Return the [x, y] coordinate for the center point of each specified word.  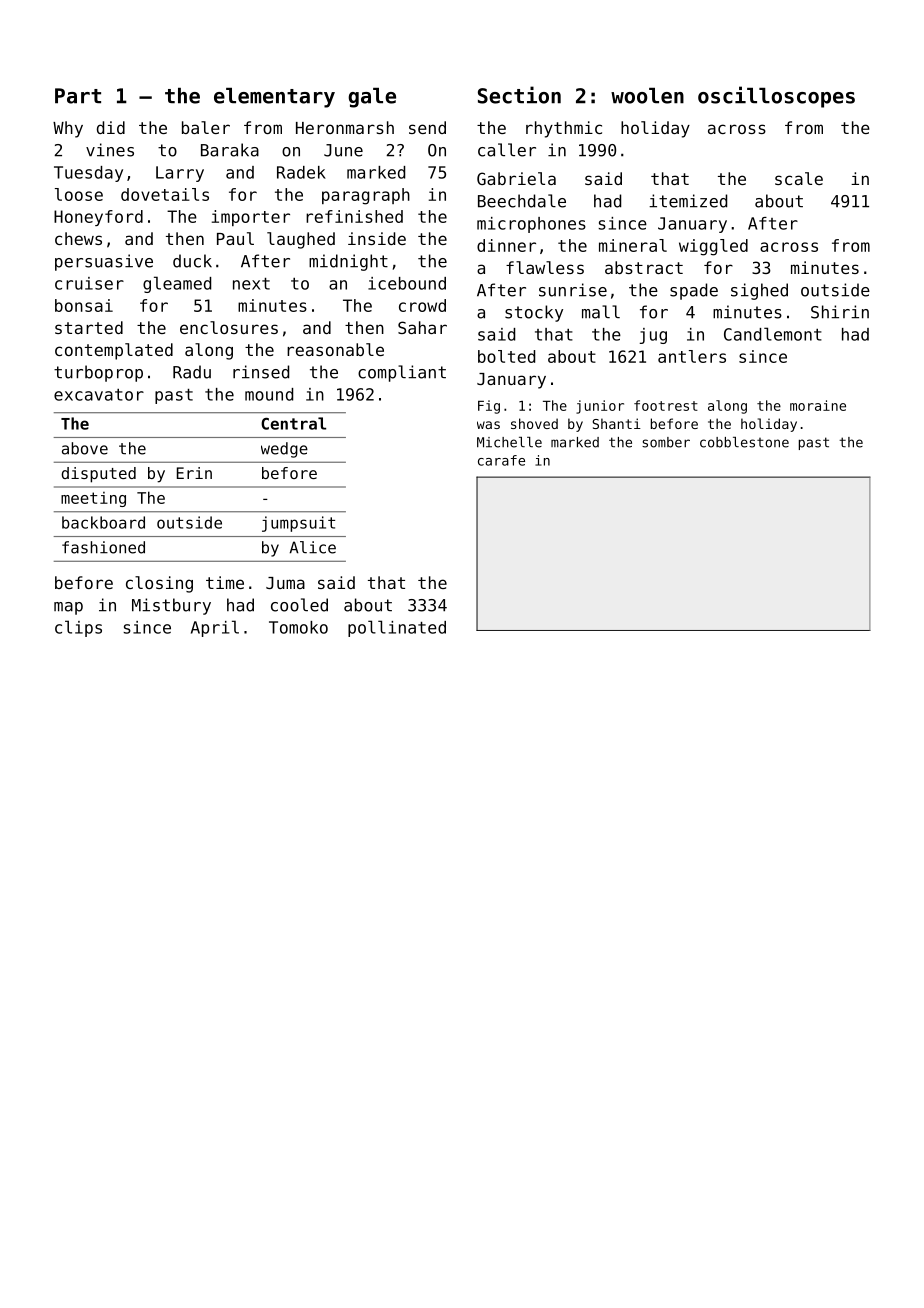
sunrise [573, 290]
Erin [194, 473]
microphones [531, 225]
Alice [313, 547]
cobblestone [744, 442]
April [215, 628]
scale [799, 178]
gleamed [177, 284]
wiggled [713, 247]
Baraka [230, 150]
